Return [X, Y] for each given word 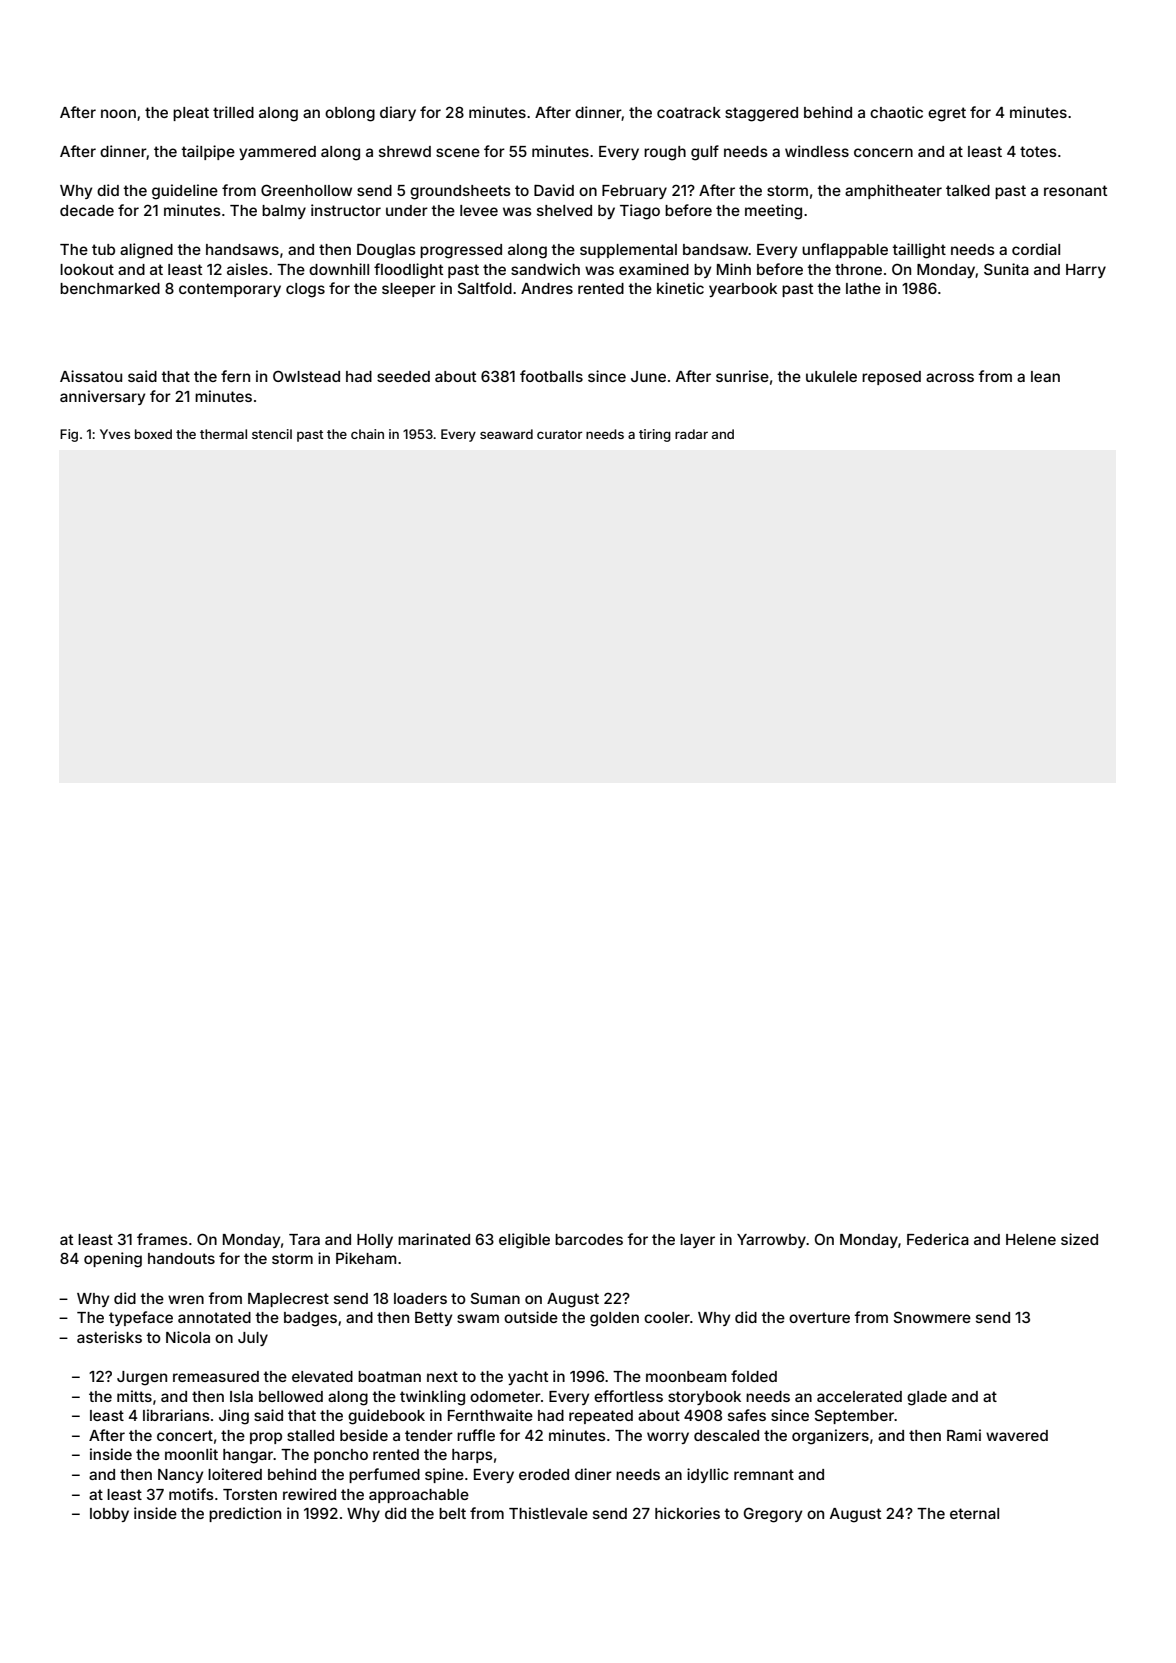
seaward [506, 434]
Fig [69, 435]
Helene [1031, 1239]
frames [162, 1239]
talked [968, 190]
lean [1045, 376]
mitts [134, 1396]
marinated [434, 1239]
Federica [938, 1239]
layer [697, 1241]
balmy [284, 212]
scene [458, 152]
